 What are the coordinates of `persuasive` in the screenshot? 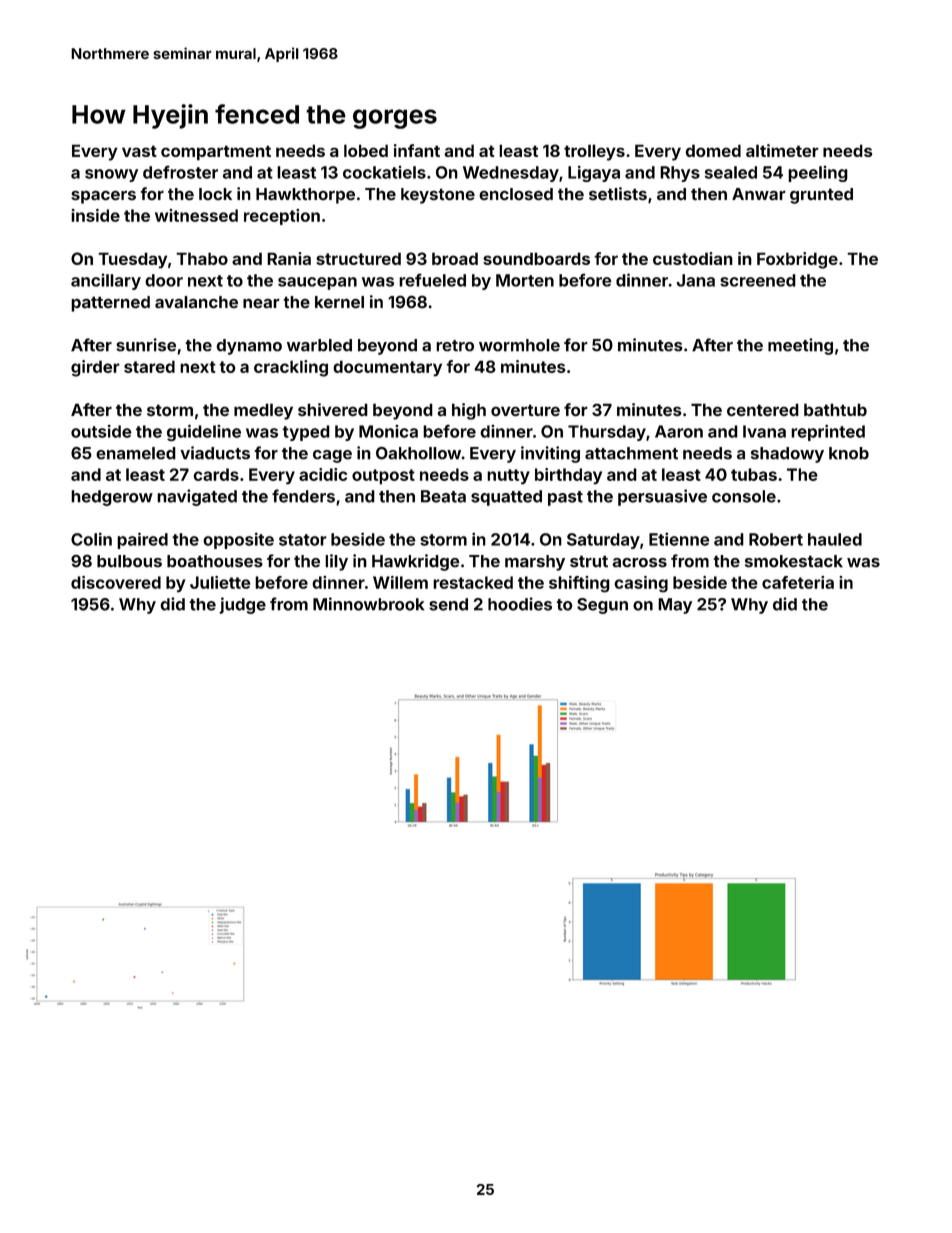 It's located at (662, 497).
